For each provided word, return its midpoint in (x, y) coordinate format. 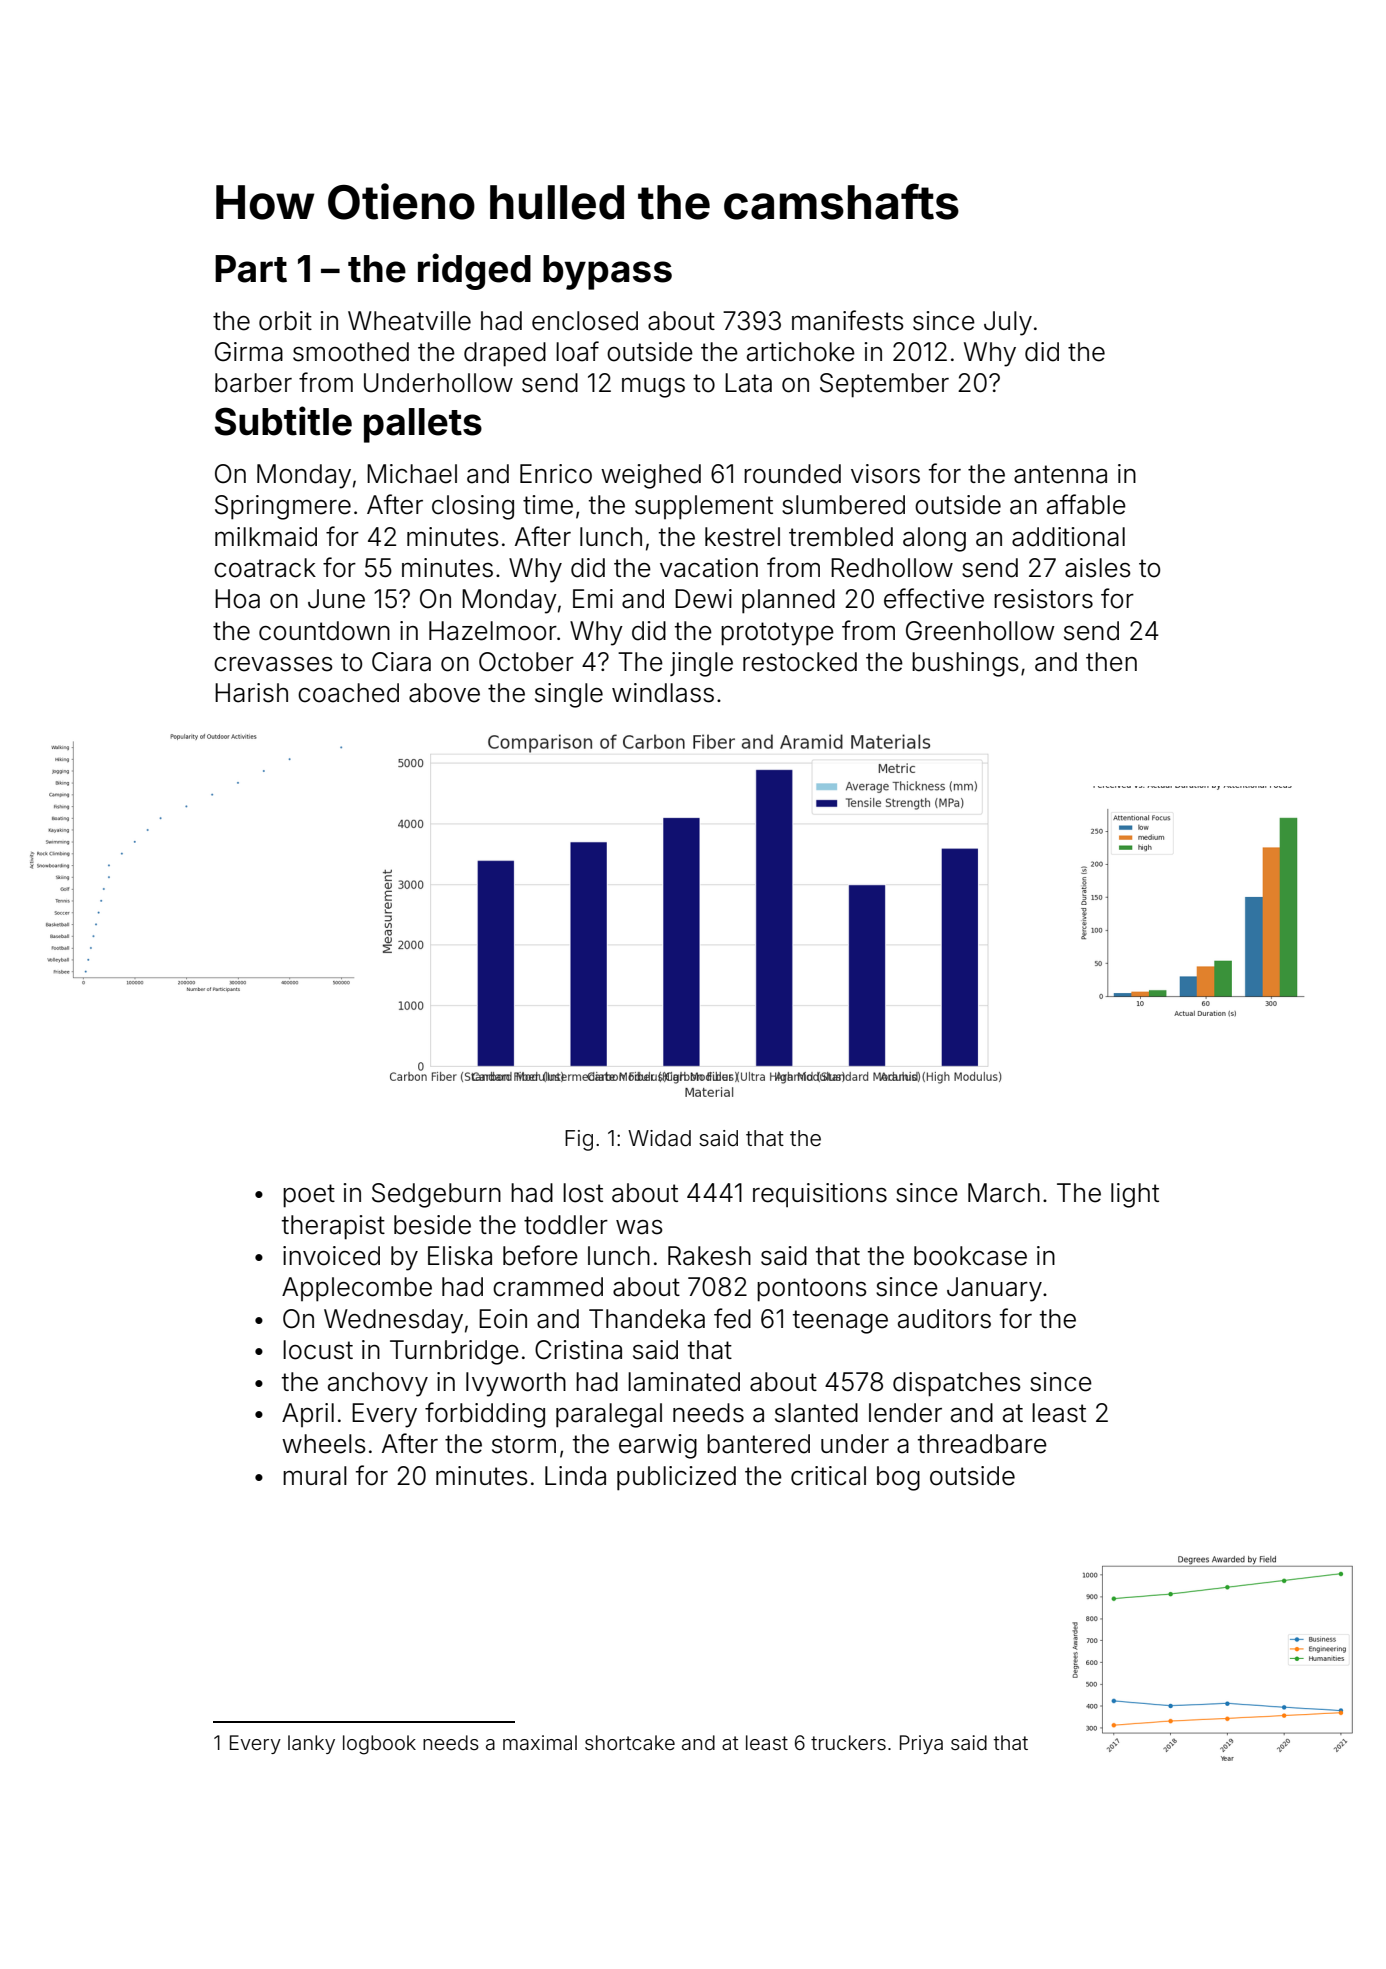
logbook (379, 1745)
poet (309, 1196)
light (1135, 1195)
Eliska (460, 1256)
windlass (663, 693)
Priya (921, 1744)
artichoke (801, 352)
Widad (659, 1138)
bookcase (970, 1256)
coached (348, 693)
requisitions (820, 1195)
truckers (848, 1742)
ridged (474, 271)
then (1111, 662)
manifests (848, 320)
